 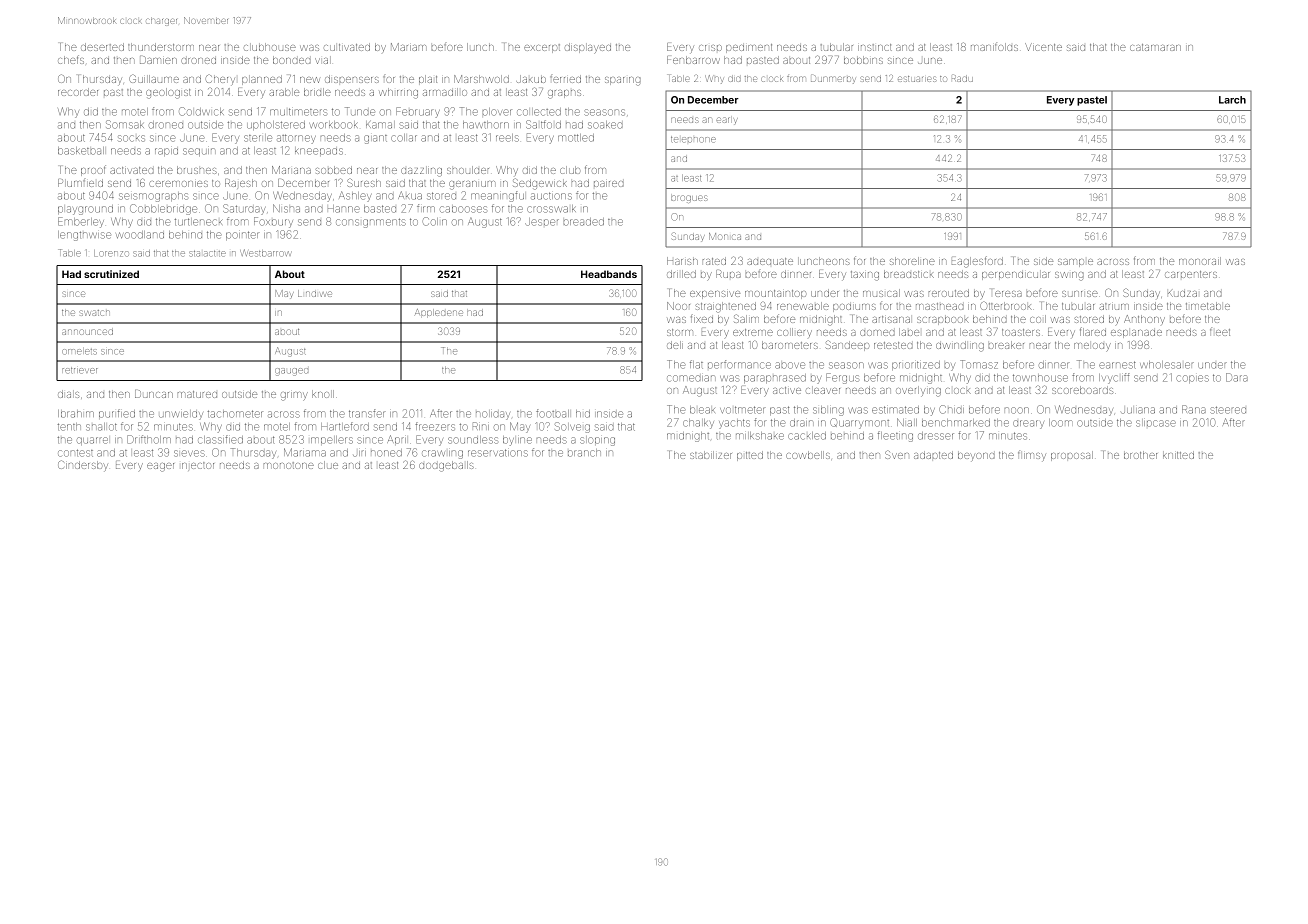 I want to click on Guillaume, so click(x=154, y=78).
